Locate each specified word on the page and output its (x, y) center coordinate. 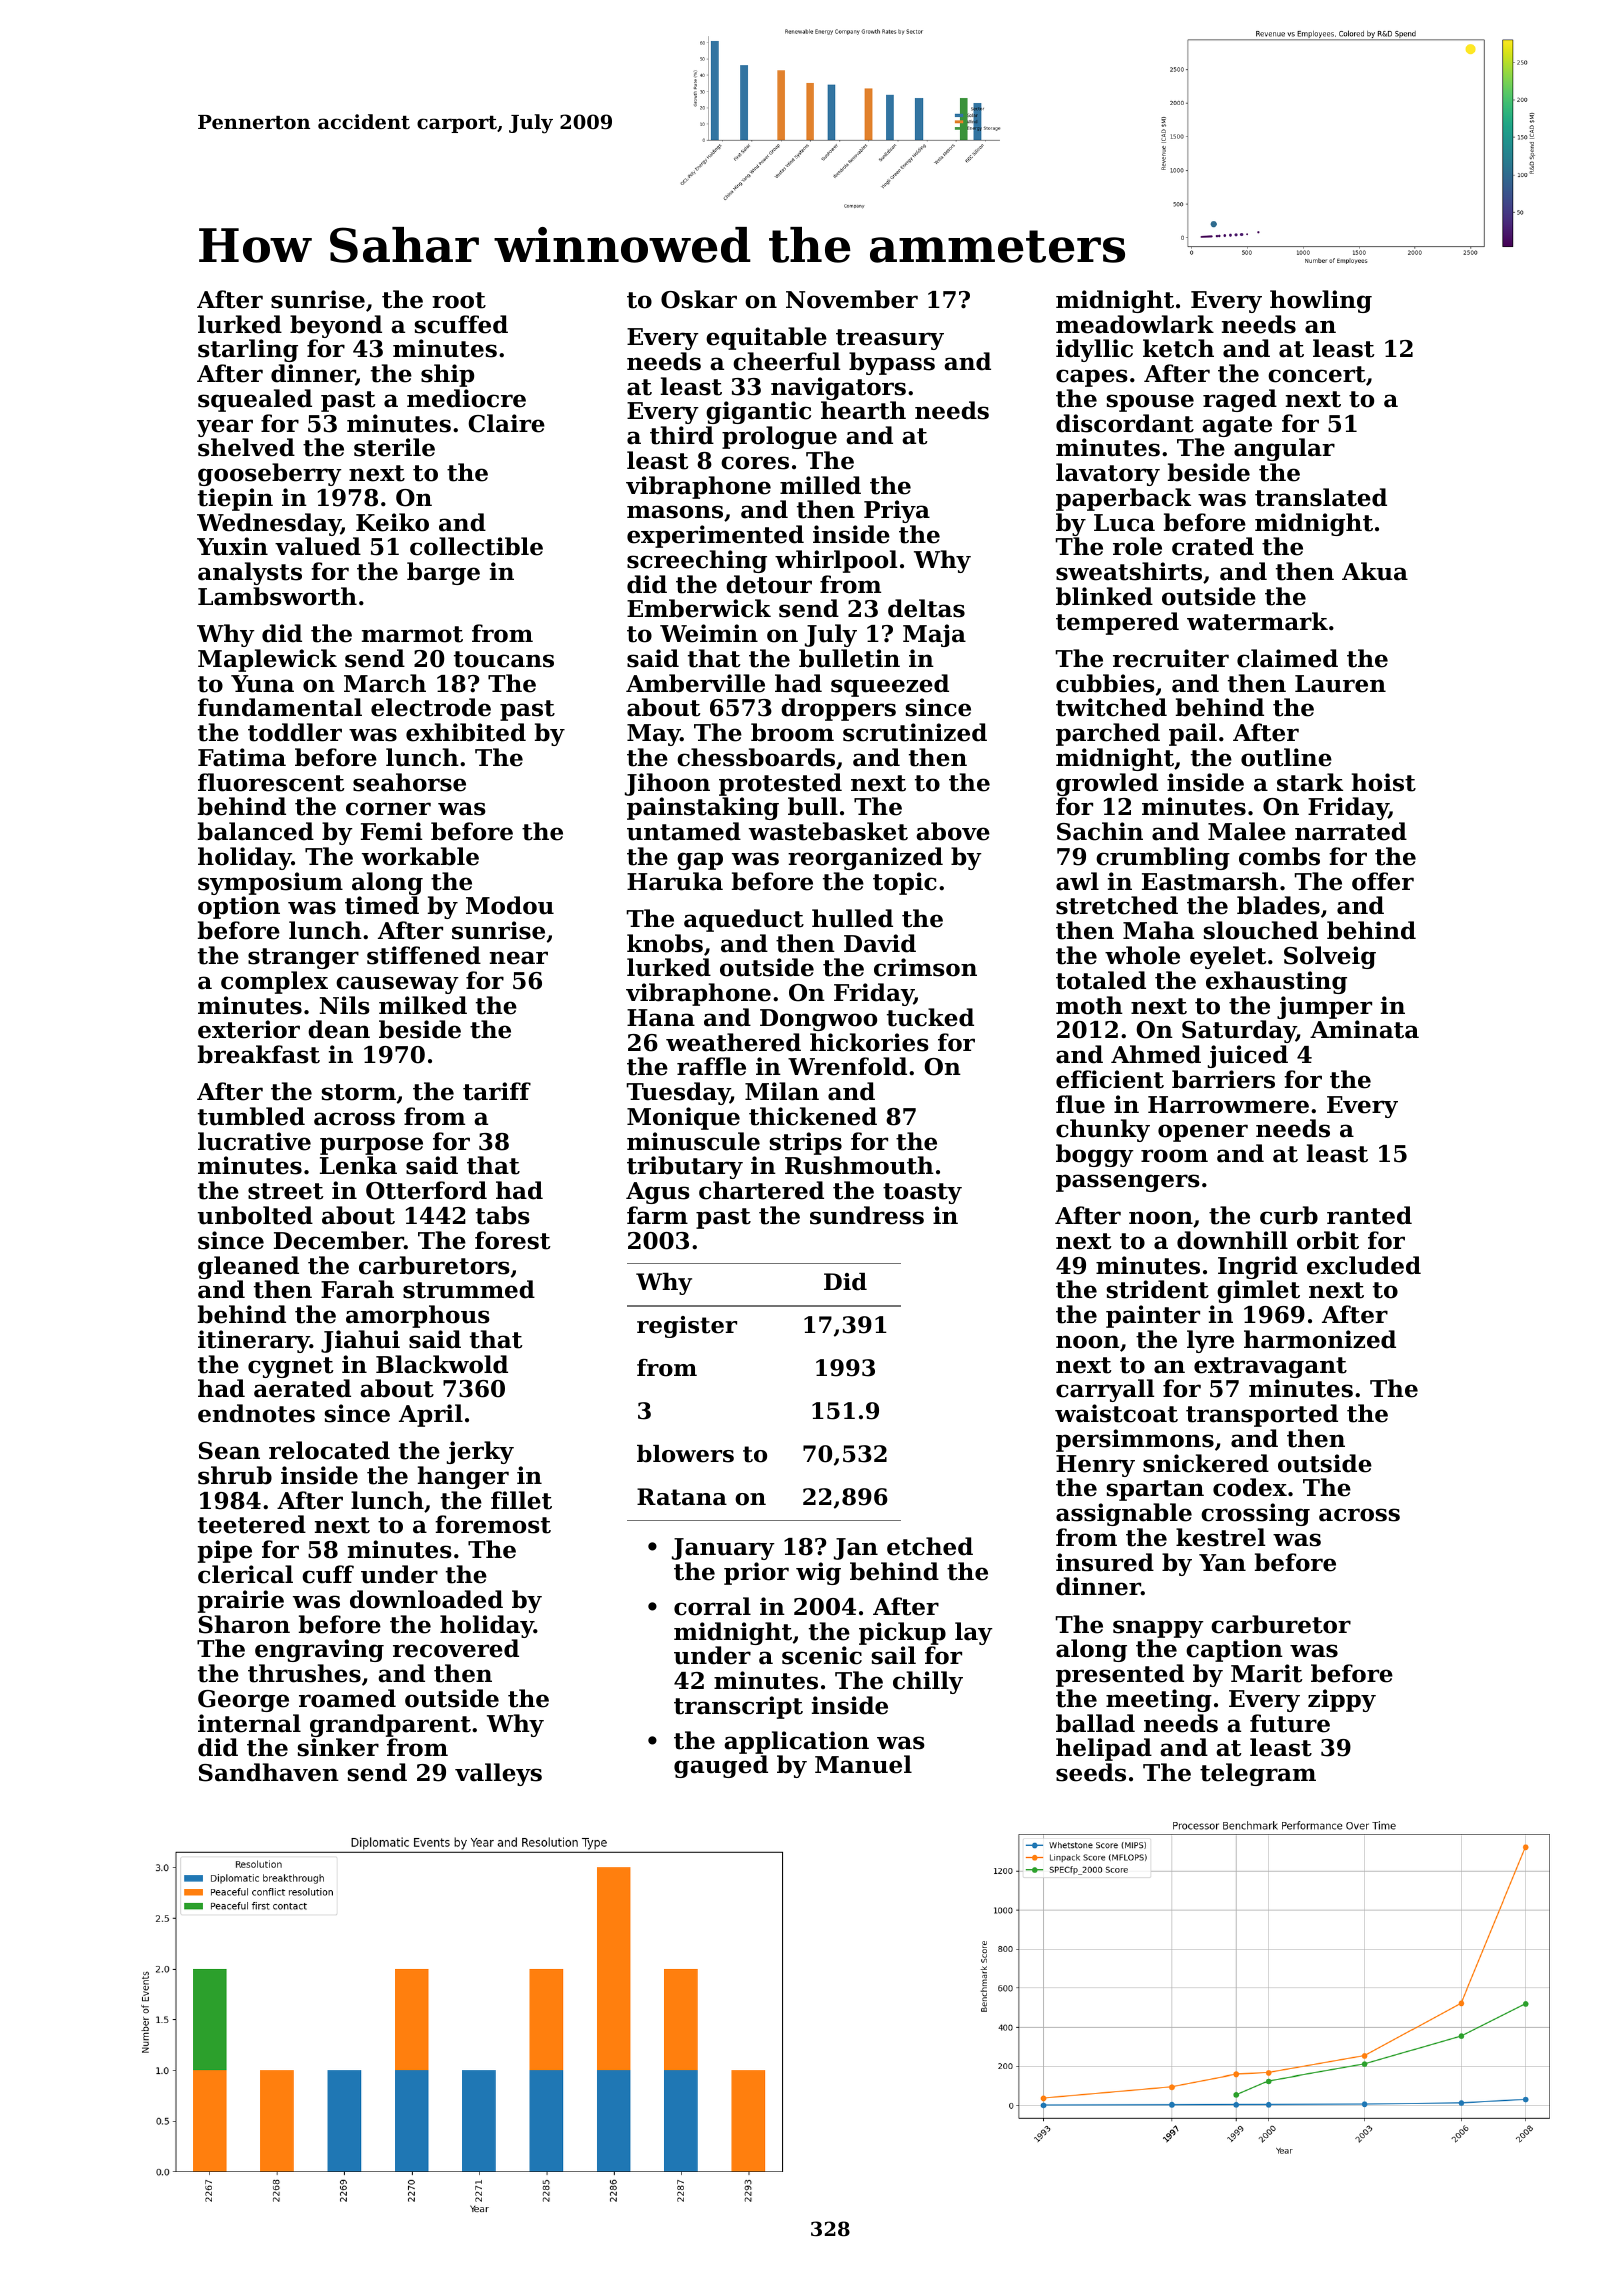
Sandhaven (269, 1772)
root (459, 300)
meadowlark (1135, 324)
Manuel (863, 1764)
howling (1321, 301)
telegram (1258, 1774)
